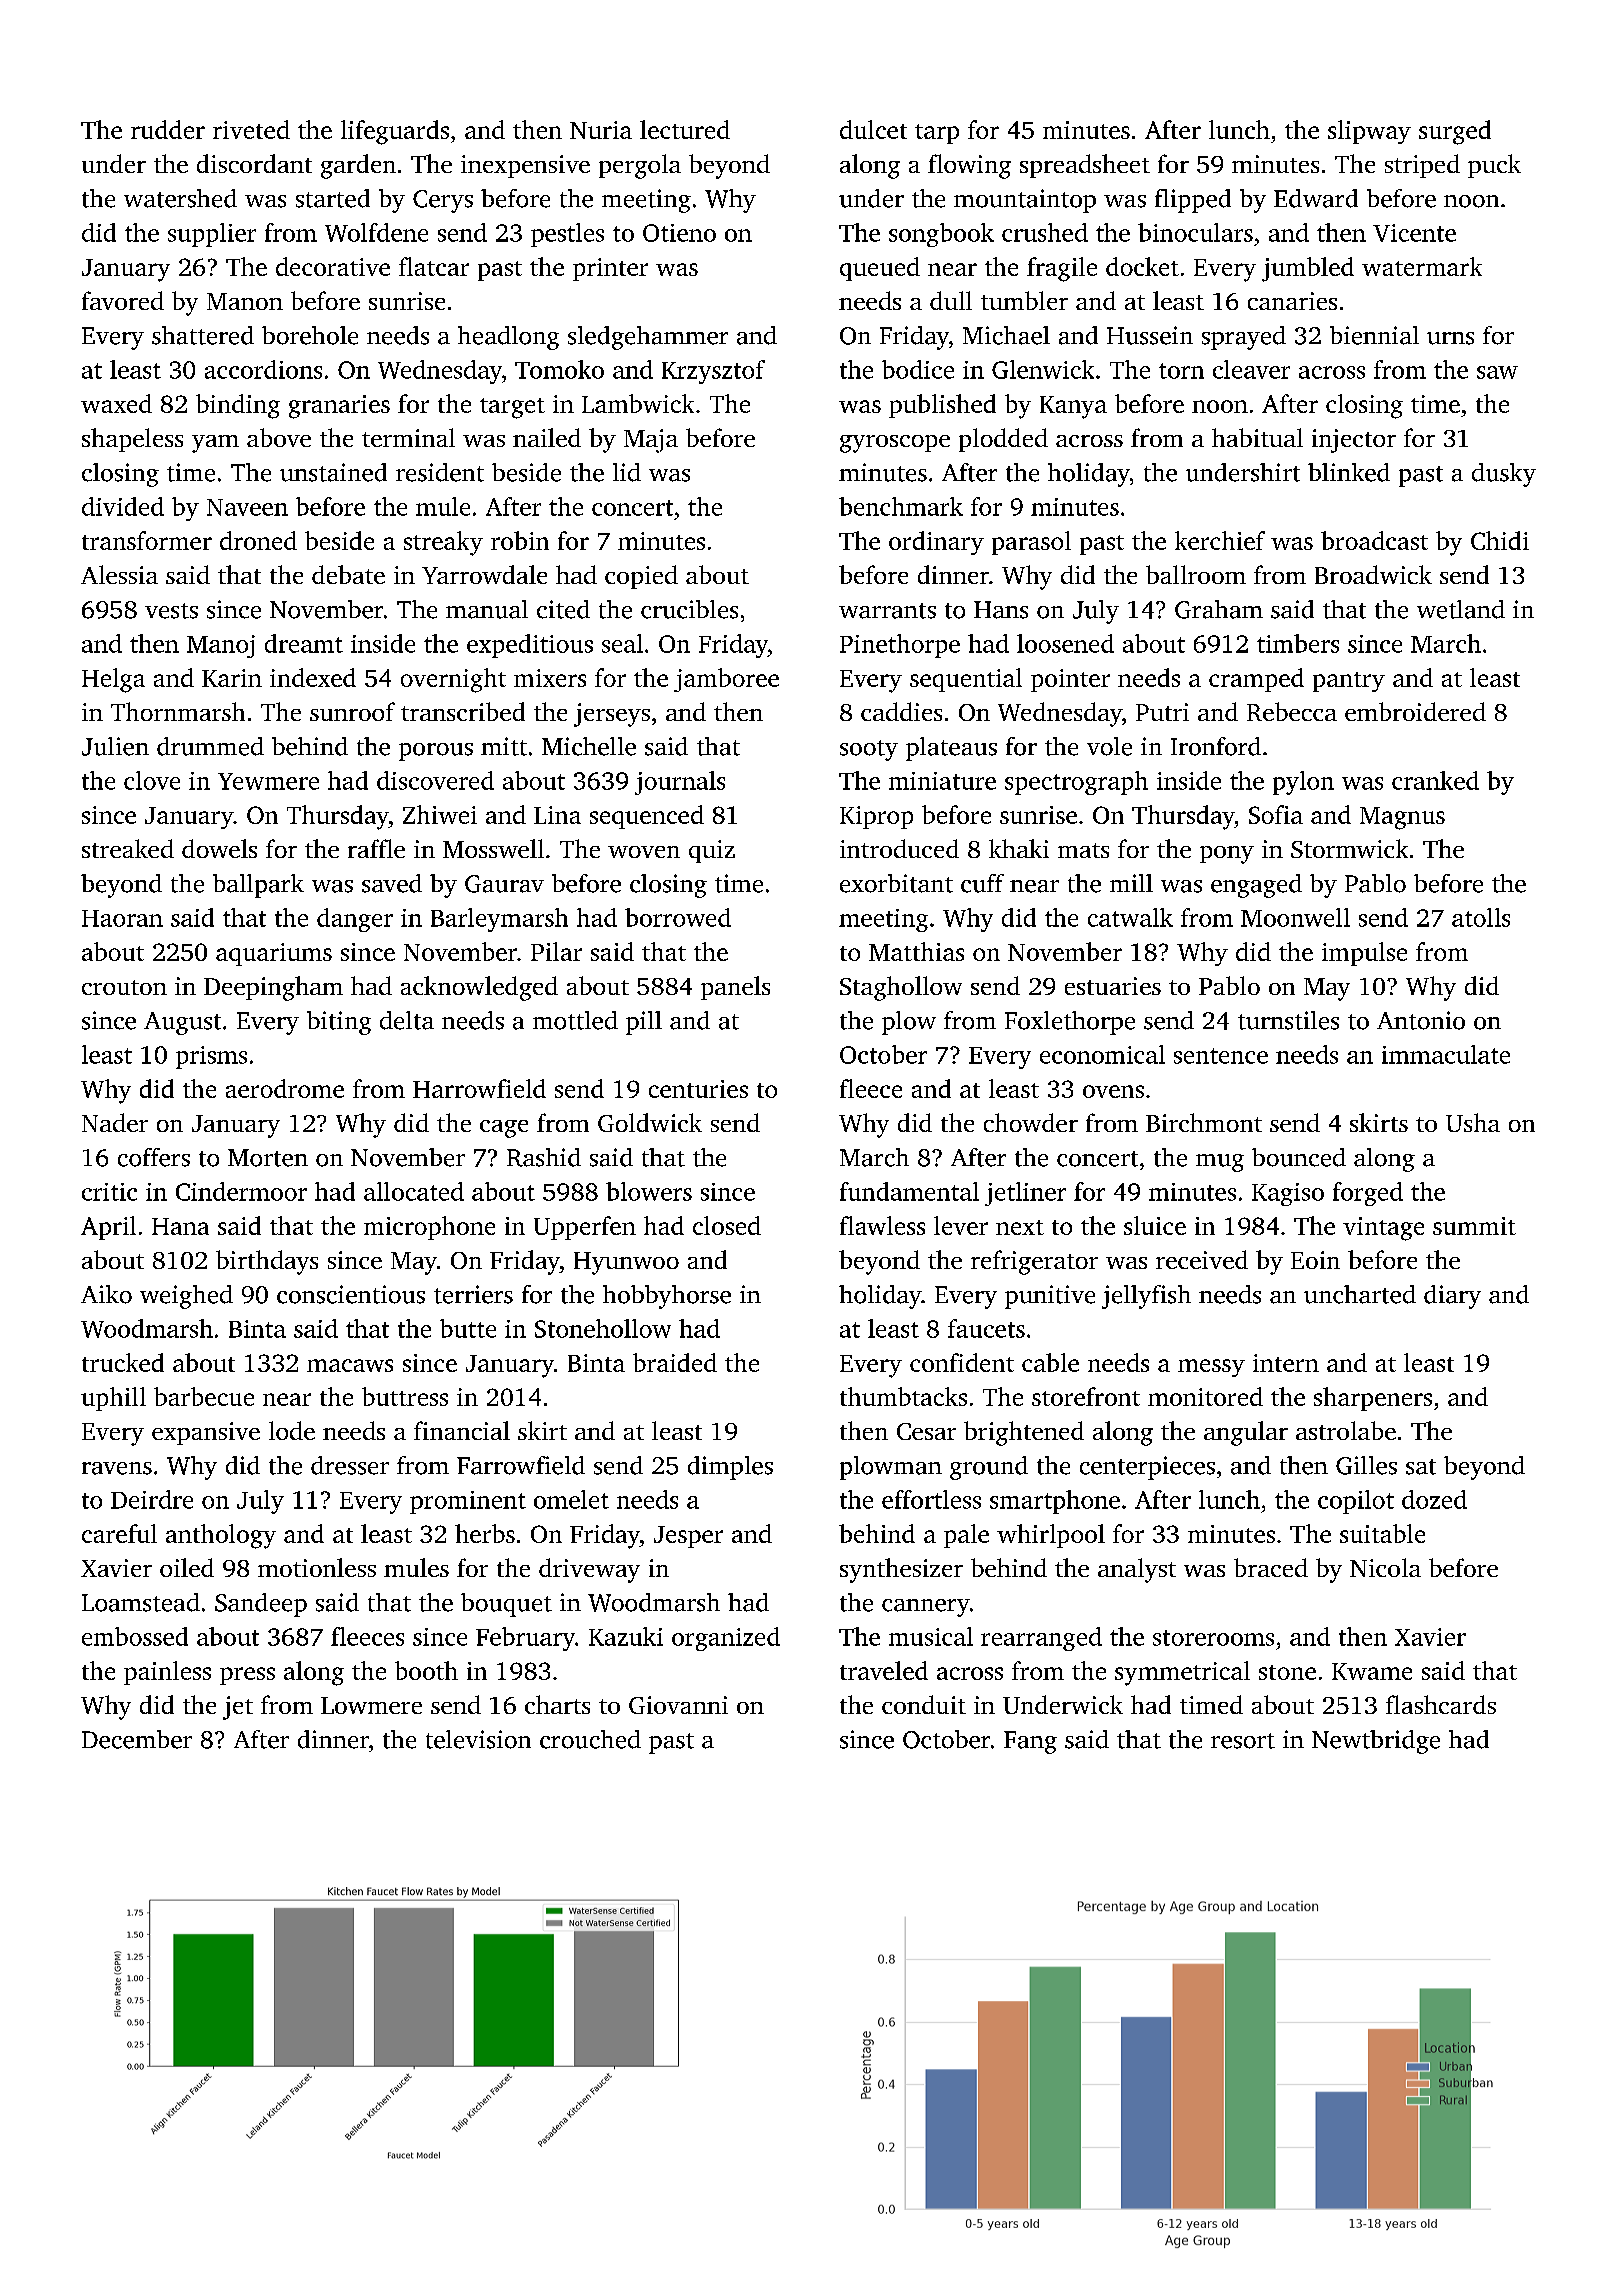 This document has height=2292, width=1620. I want to click on lectured, so click(685, 129).
